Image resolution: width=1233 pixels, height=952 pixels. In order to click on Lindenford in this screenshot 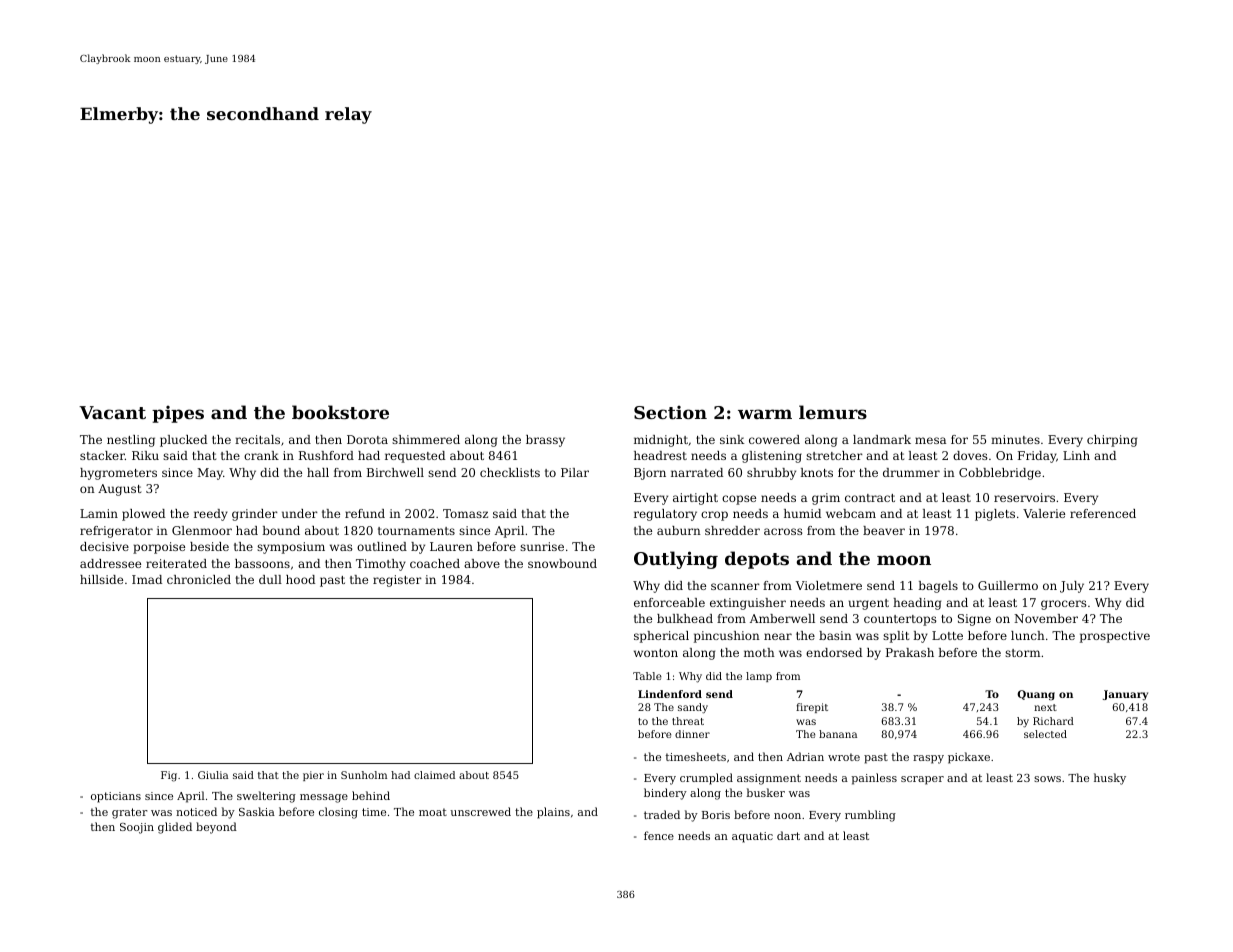, I will do `click(670, 694)`.
